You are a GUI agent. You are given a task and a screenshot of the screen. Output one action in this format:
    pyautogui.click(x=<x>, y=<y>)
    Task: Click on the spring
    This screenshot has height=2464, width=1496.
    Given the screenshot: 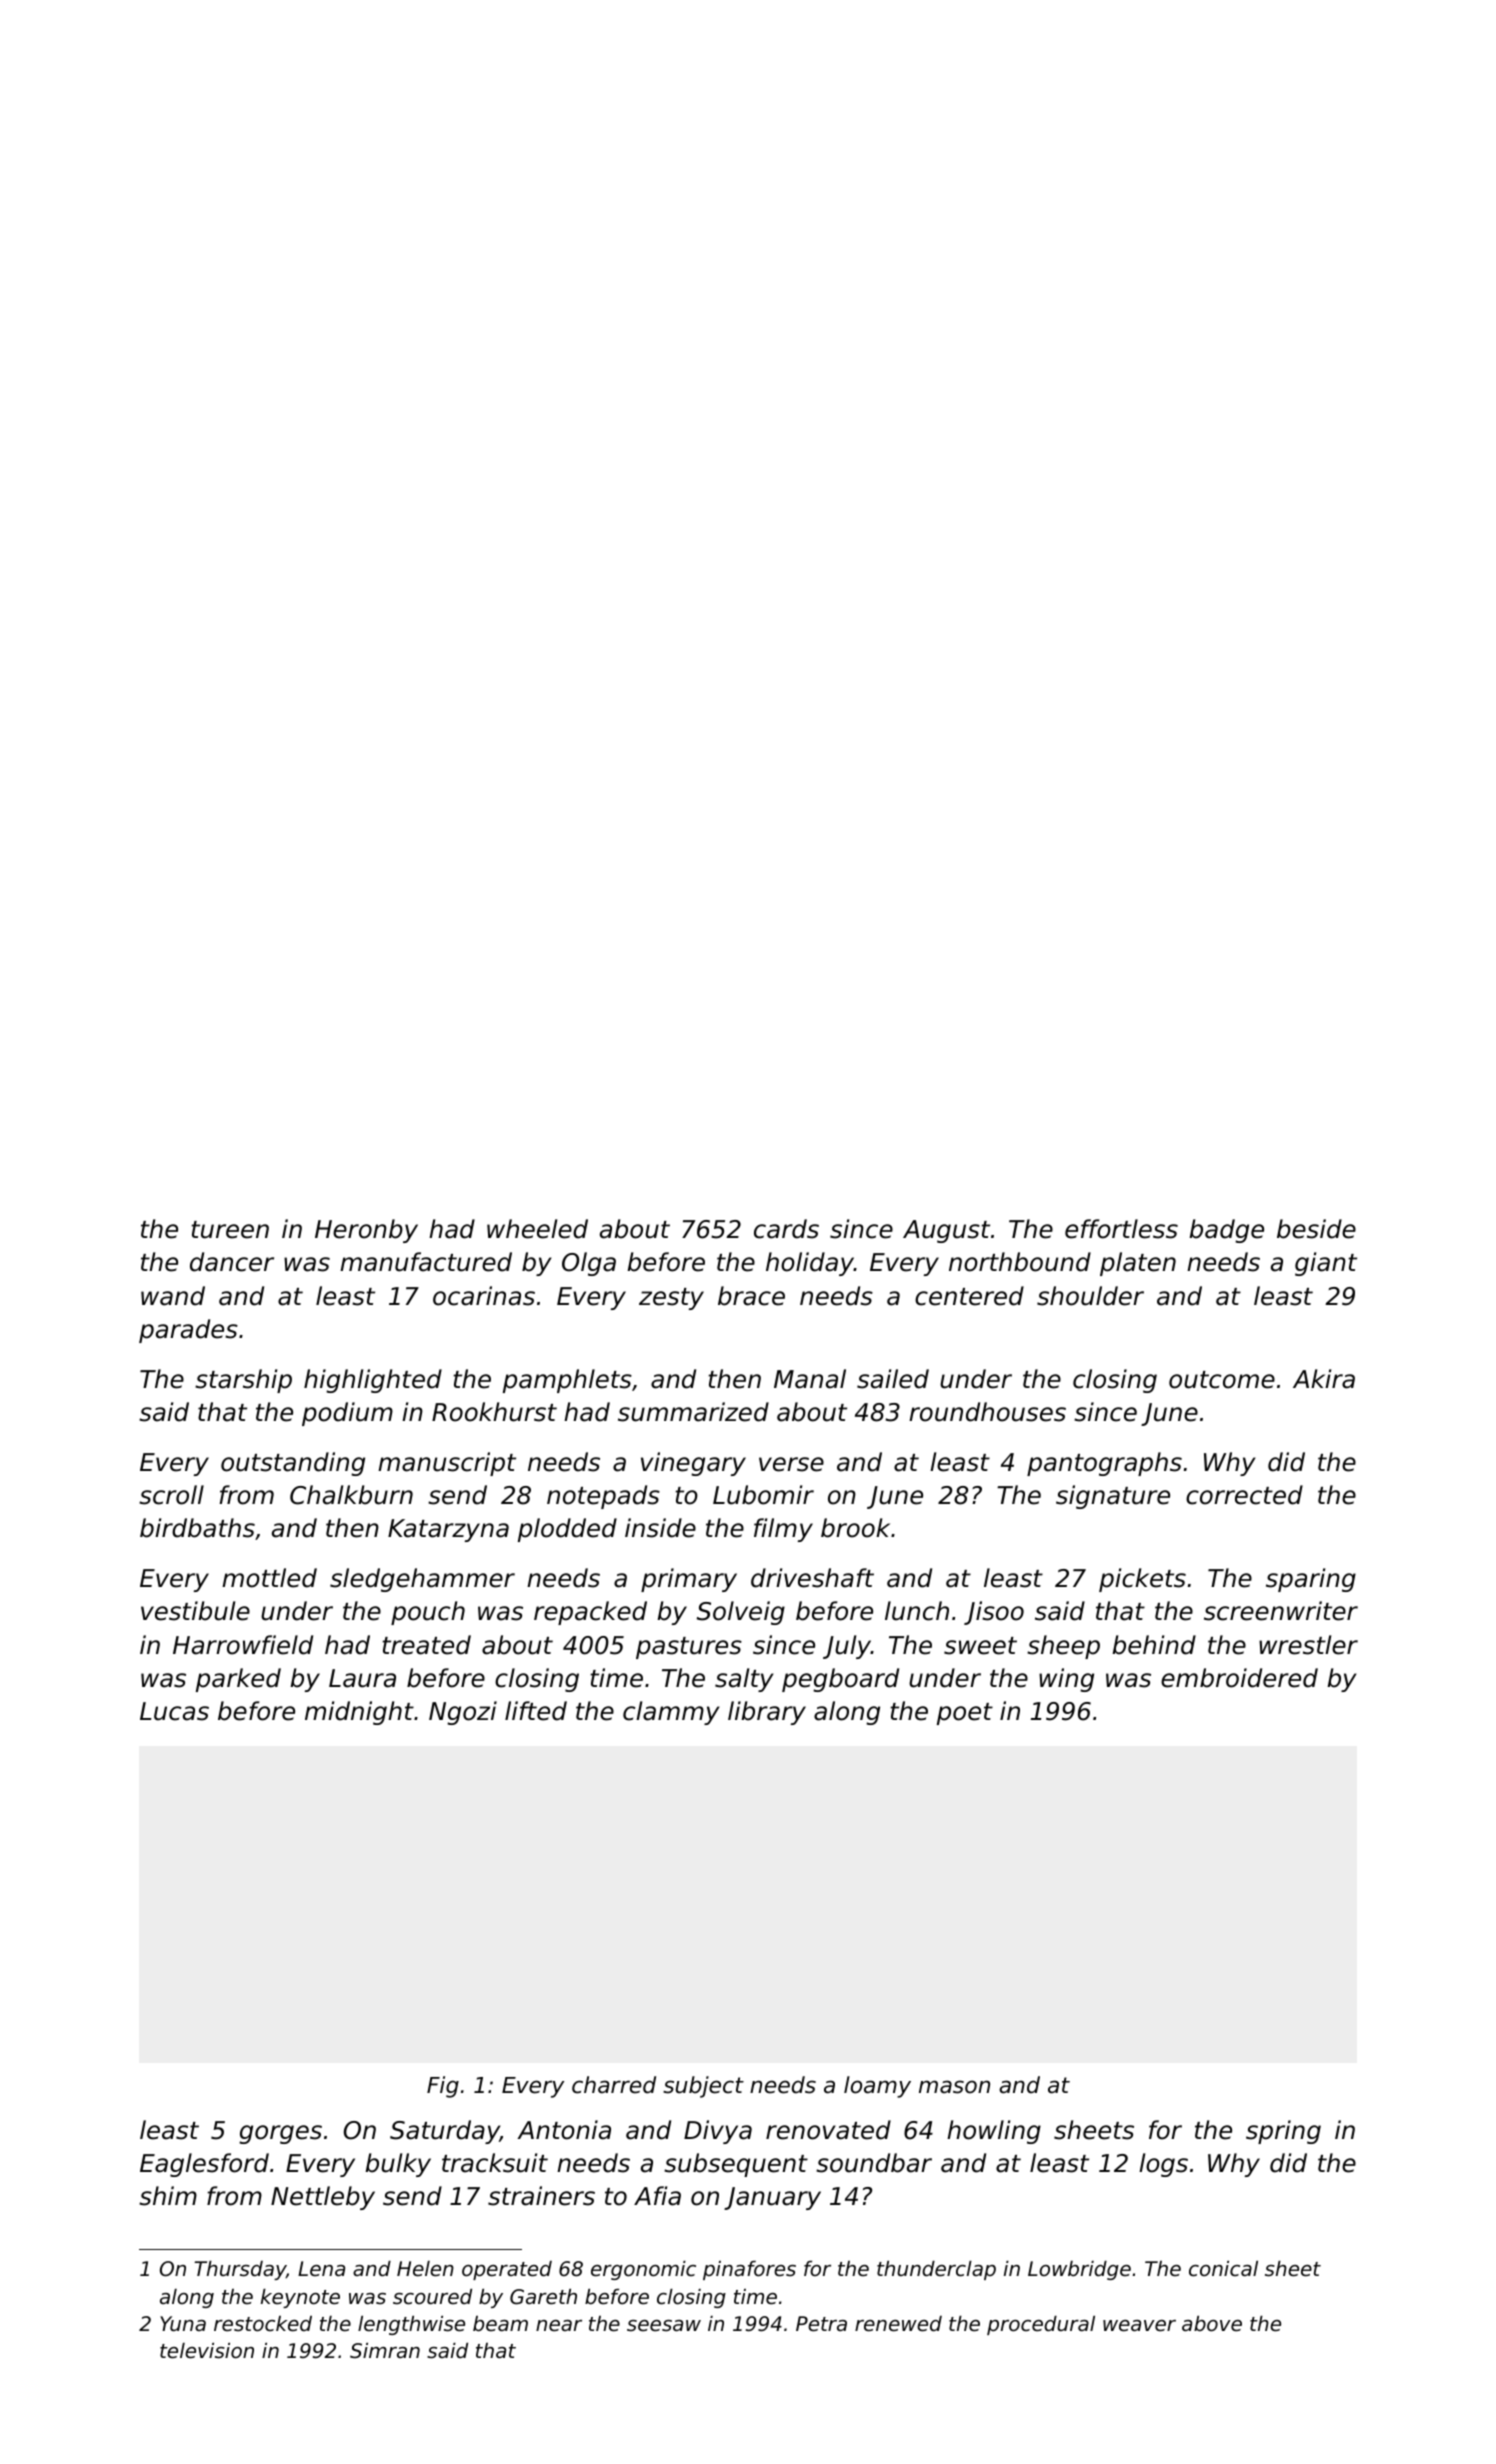 What is the action you would take?
    pyautogui.click(x=1283, y=2132)
